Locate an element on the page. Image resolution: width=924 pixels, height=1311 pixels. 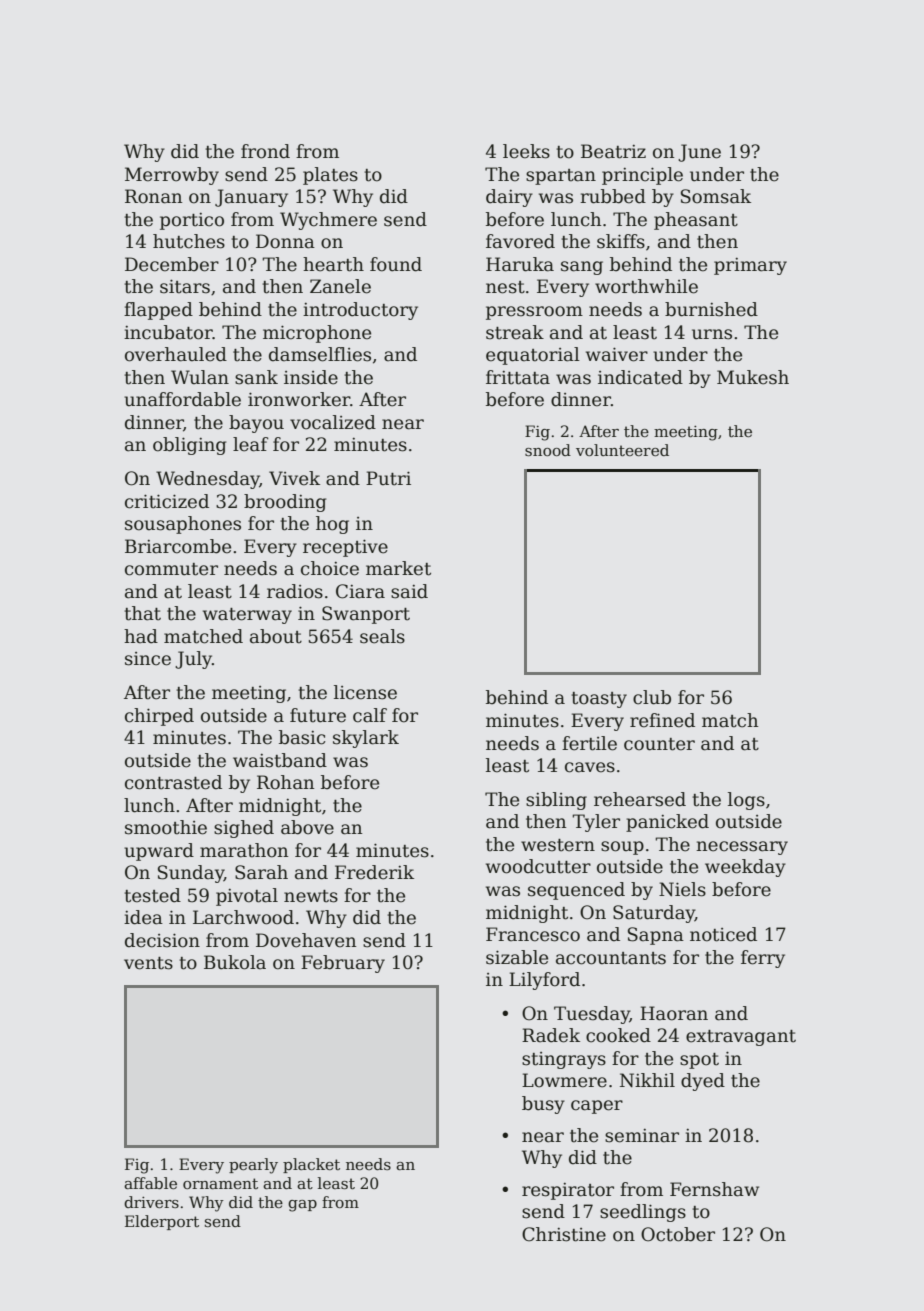
plates is located at coordinates (330, 176).
